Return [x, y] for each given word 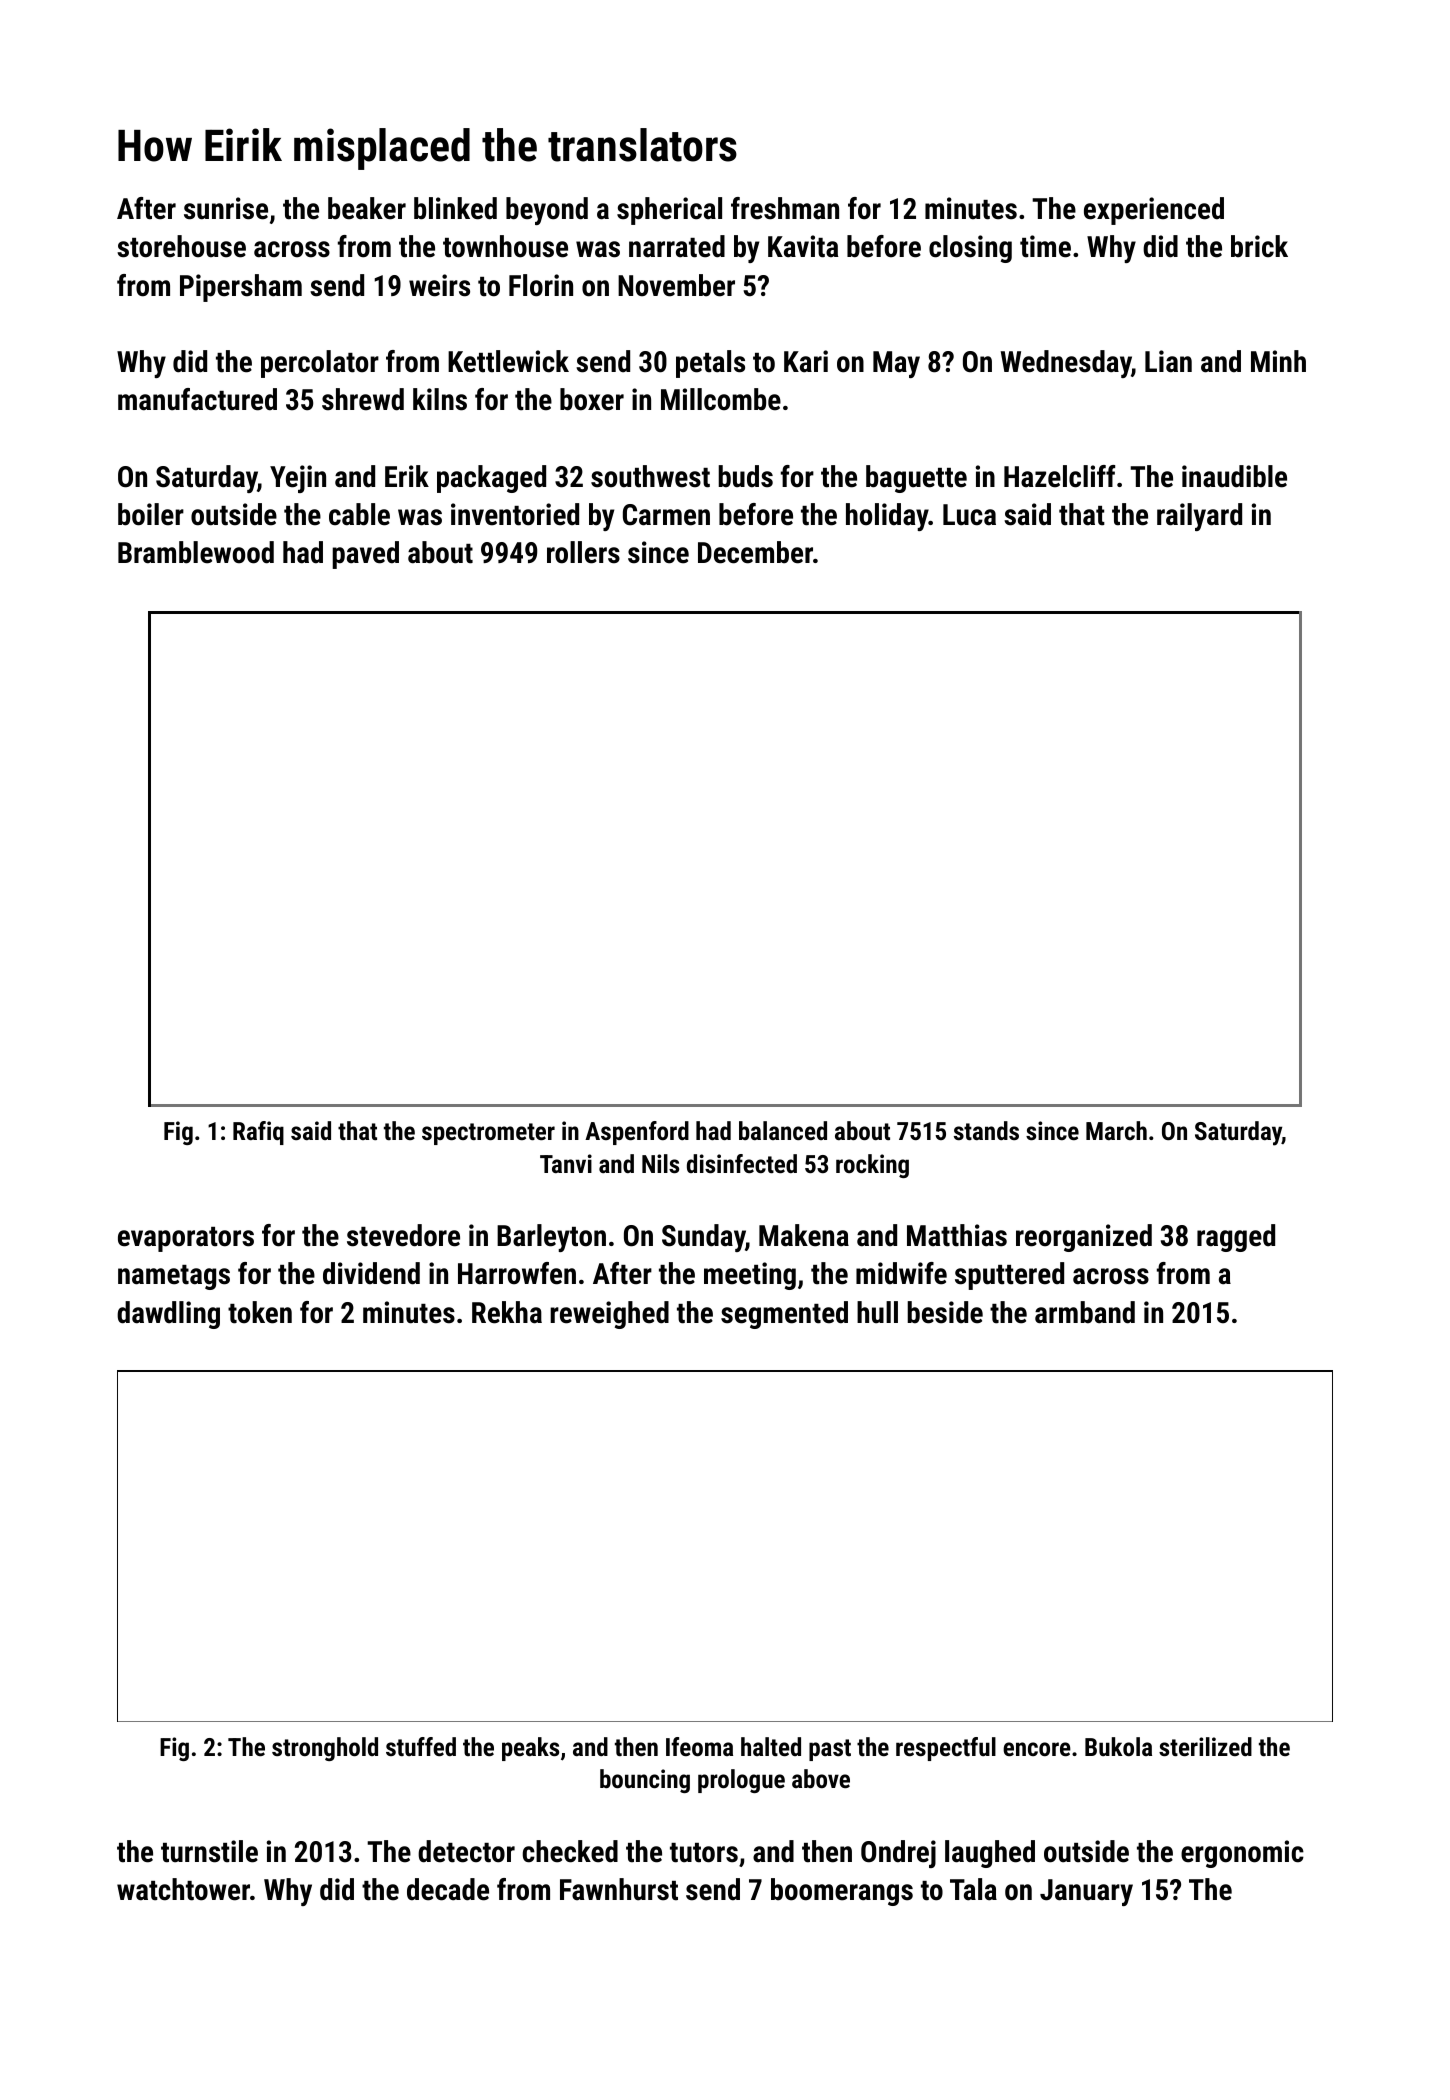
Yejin [298, 479]
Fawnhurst [619, 1889]
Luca [969, 515]
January [1086, 1892]
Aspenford [637, 1133]
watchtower [183, 1889]
